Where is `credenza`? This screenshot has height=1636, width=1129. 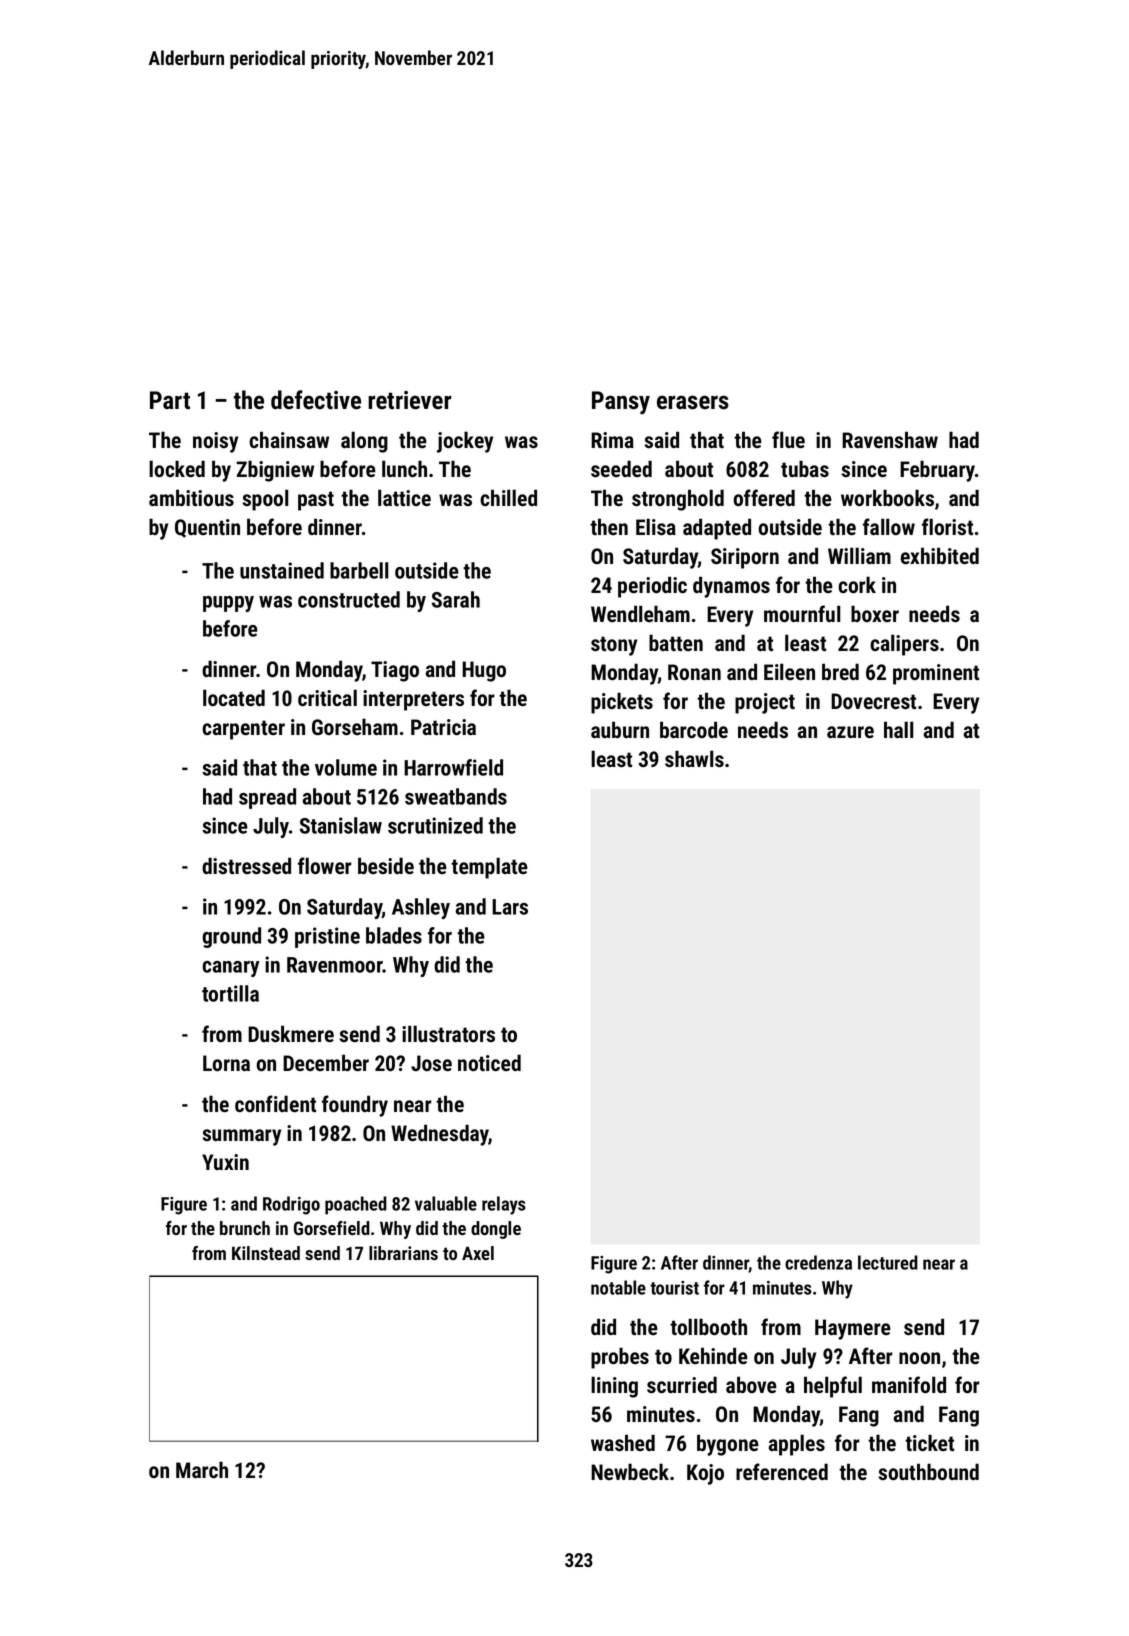
credenza is located at coordinates (818, 1262).
